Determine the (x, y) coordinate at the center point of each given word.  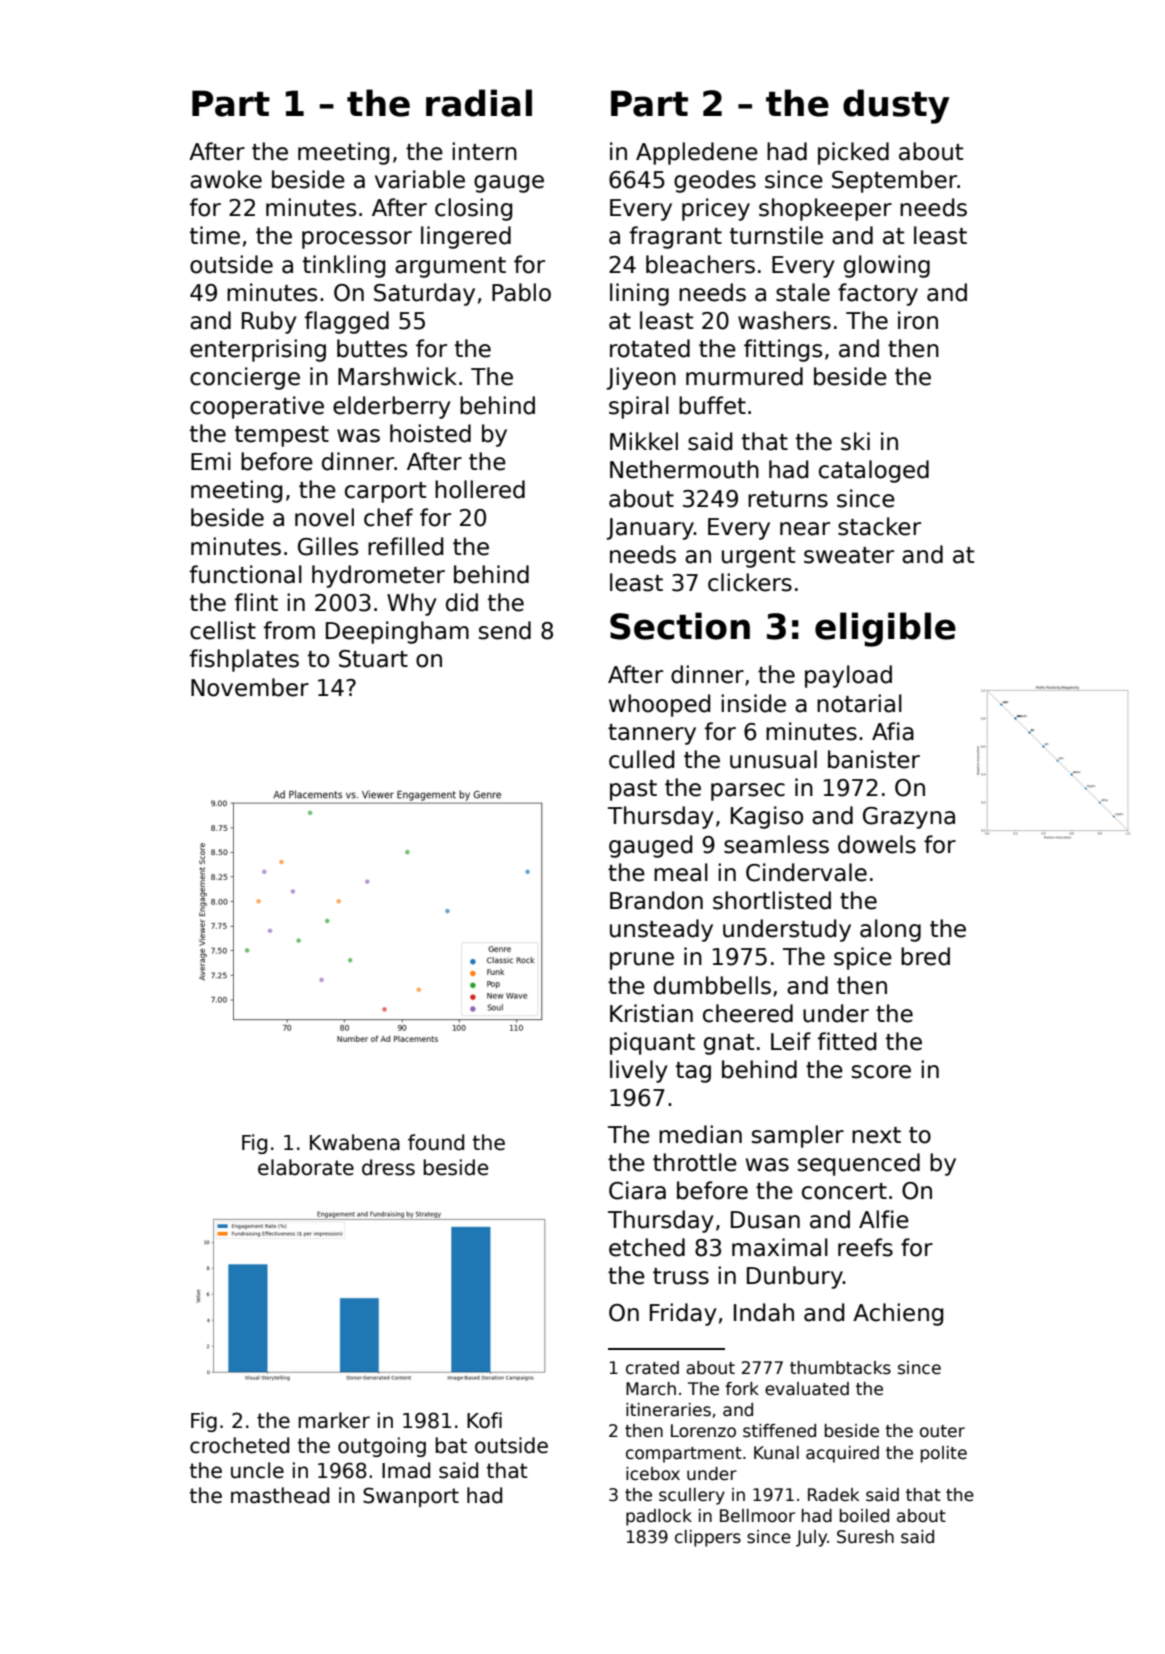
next (876, 1135)
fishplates (244, 660)
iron (918, 320)
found (436, 1142)
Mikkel (644, 441)
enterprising (258, 350)
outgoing (382, 1447)
